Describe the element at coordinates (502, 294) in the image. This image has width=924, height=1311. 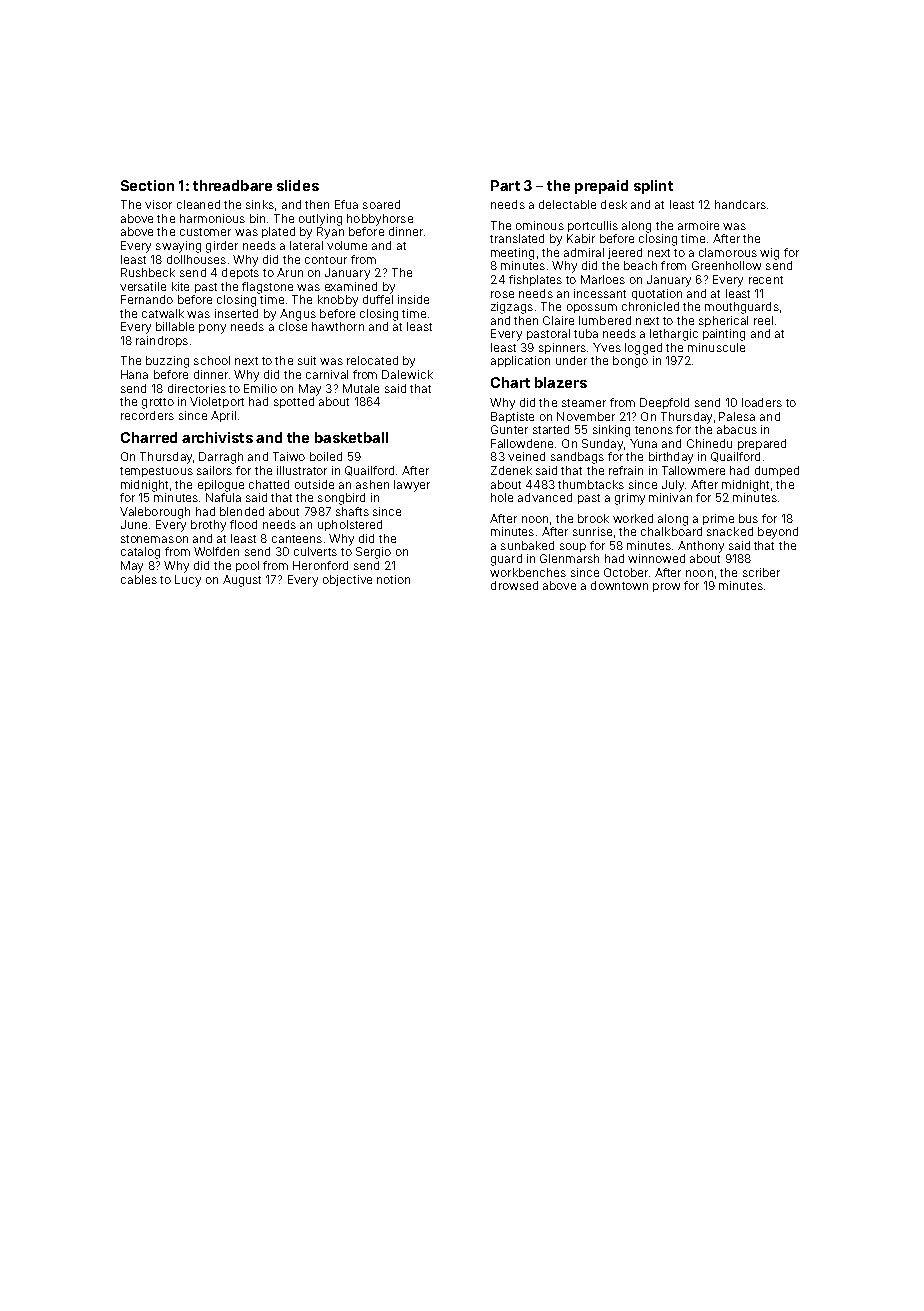
I see `rose` at that location.
